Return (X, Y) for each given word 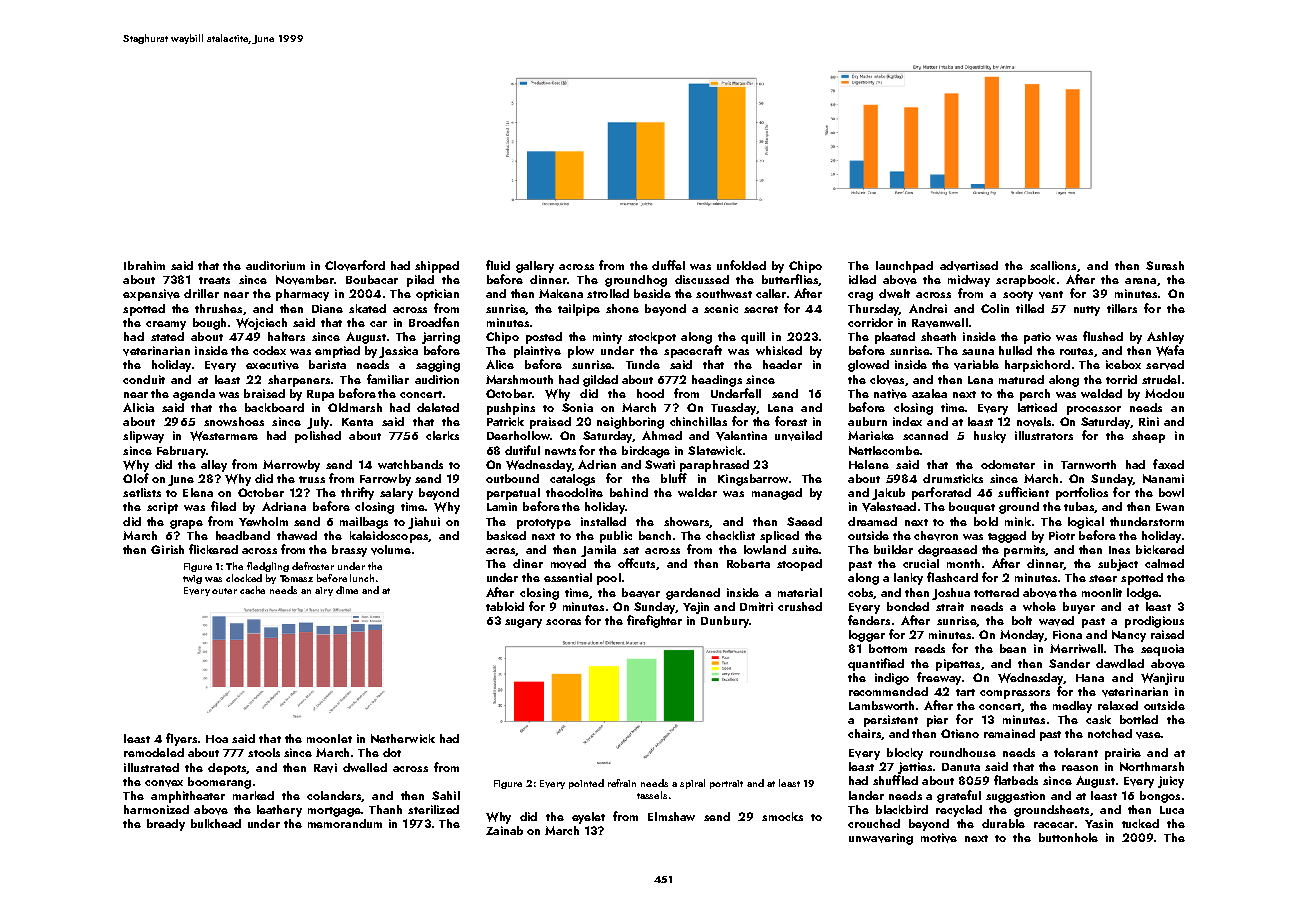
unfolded (741, 265)
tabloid (505, 606)
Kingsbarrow (753, 480)
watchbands (410, 464)
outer (224, 591)
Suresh (1165, 265)
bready (166, 825)
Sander (1069, 663)
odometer (1008, 464)
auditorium (275, 265)
